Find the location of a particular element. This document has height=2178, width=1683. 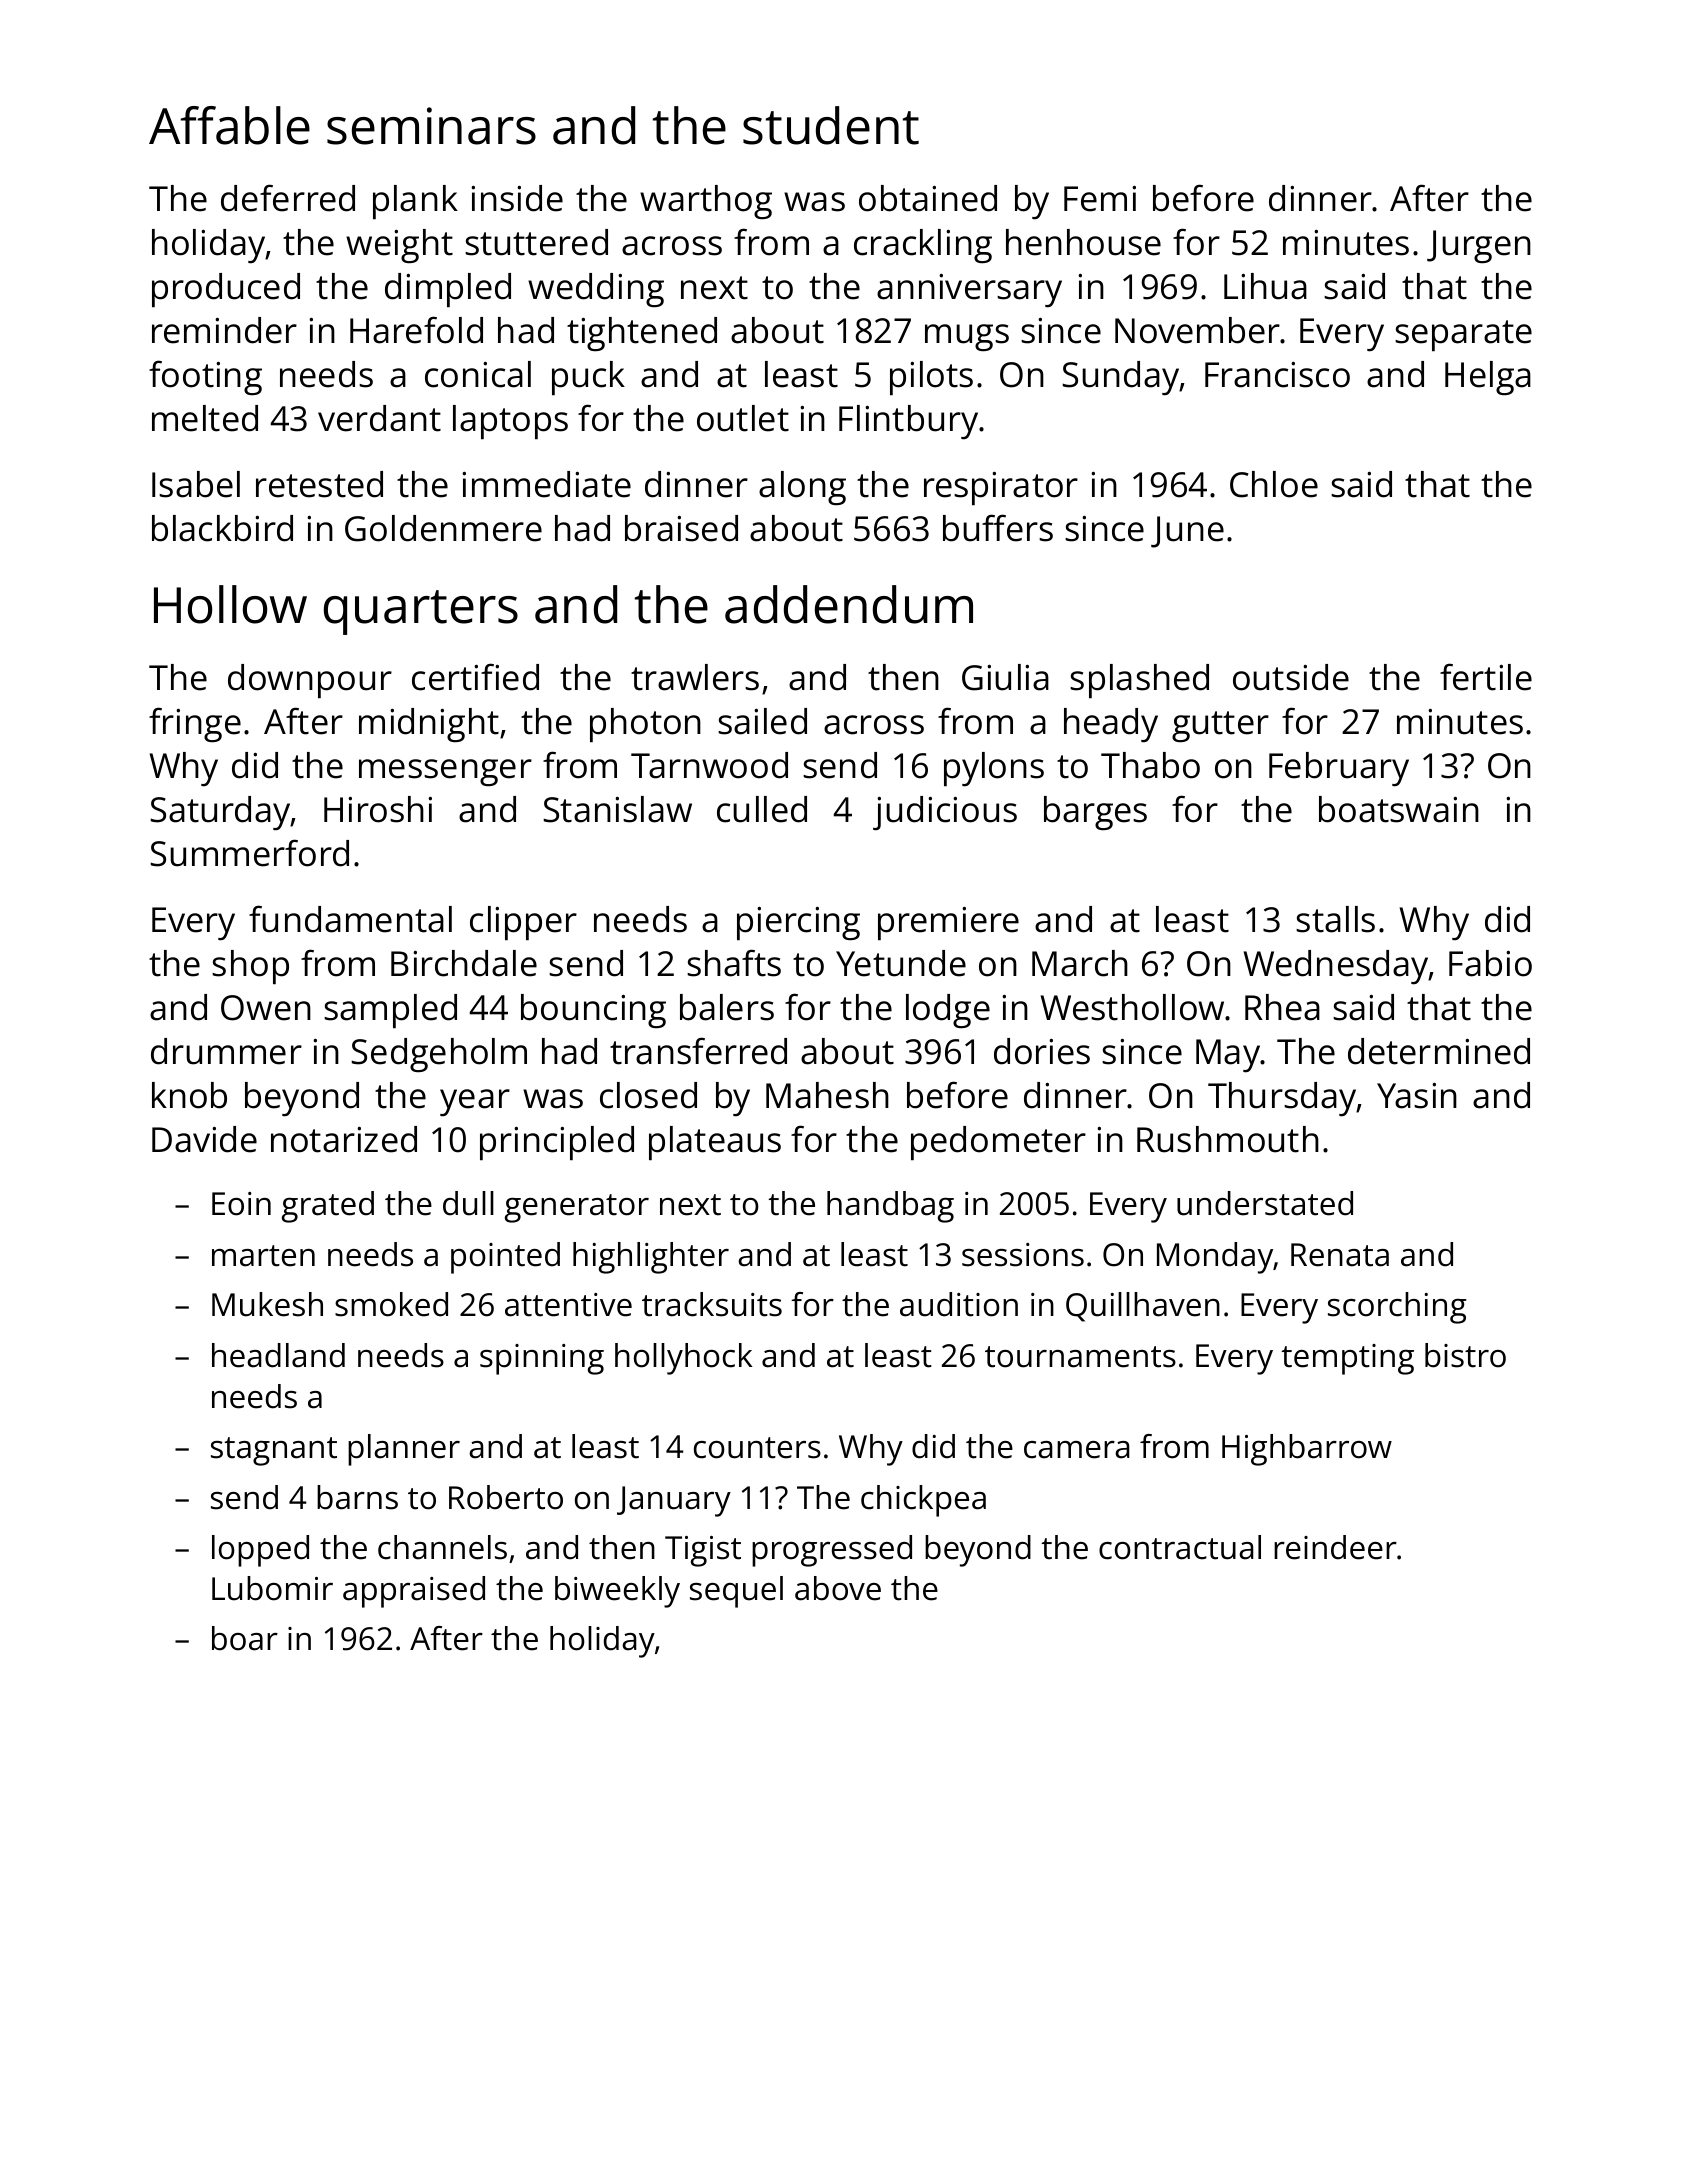

melted is located at coordinates (205, 418).
